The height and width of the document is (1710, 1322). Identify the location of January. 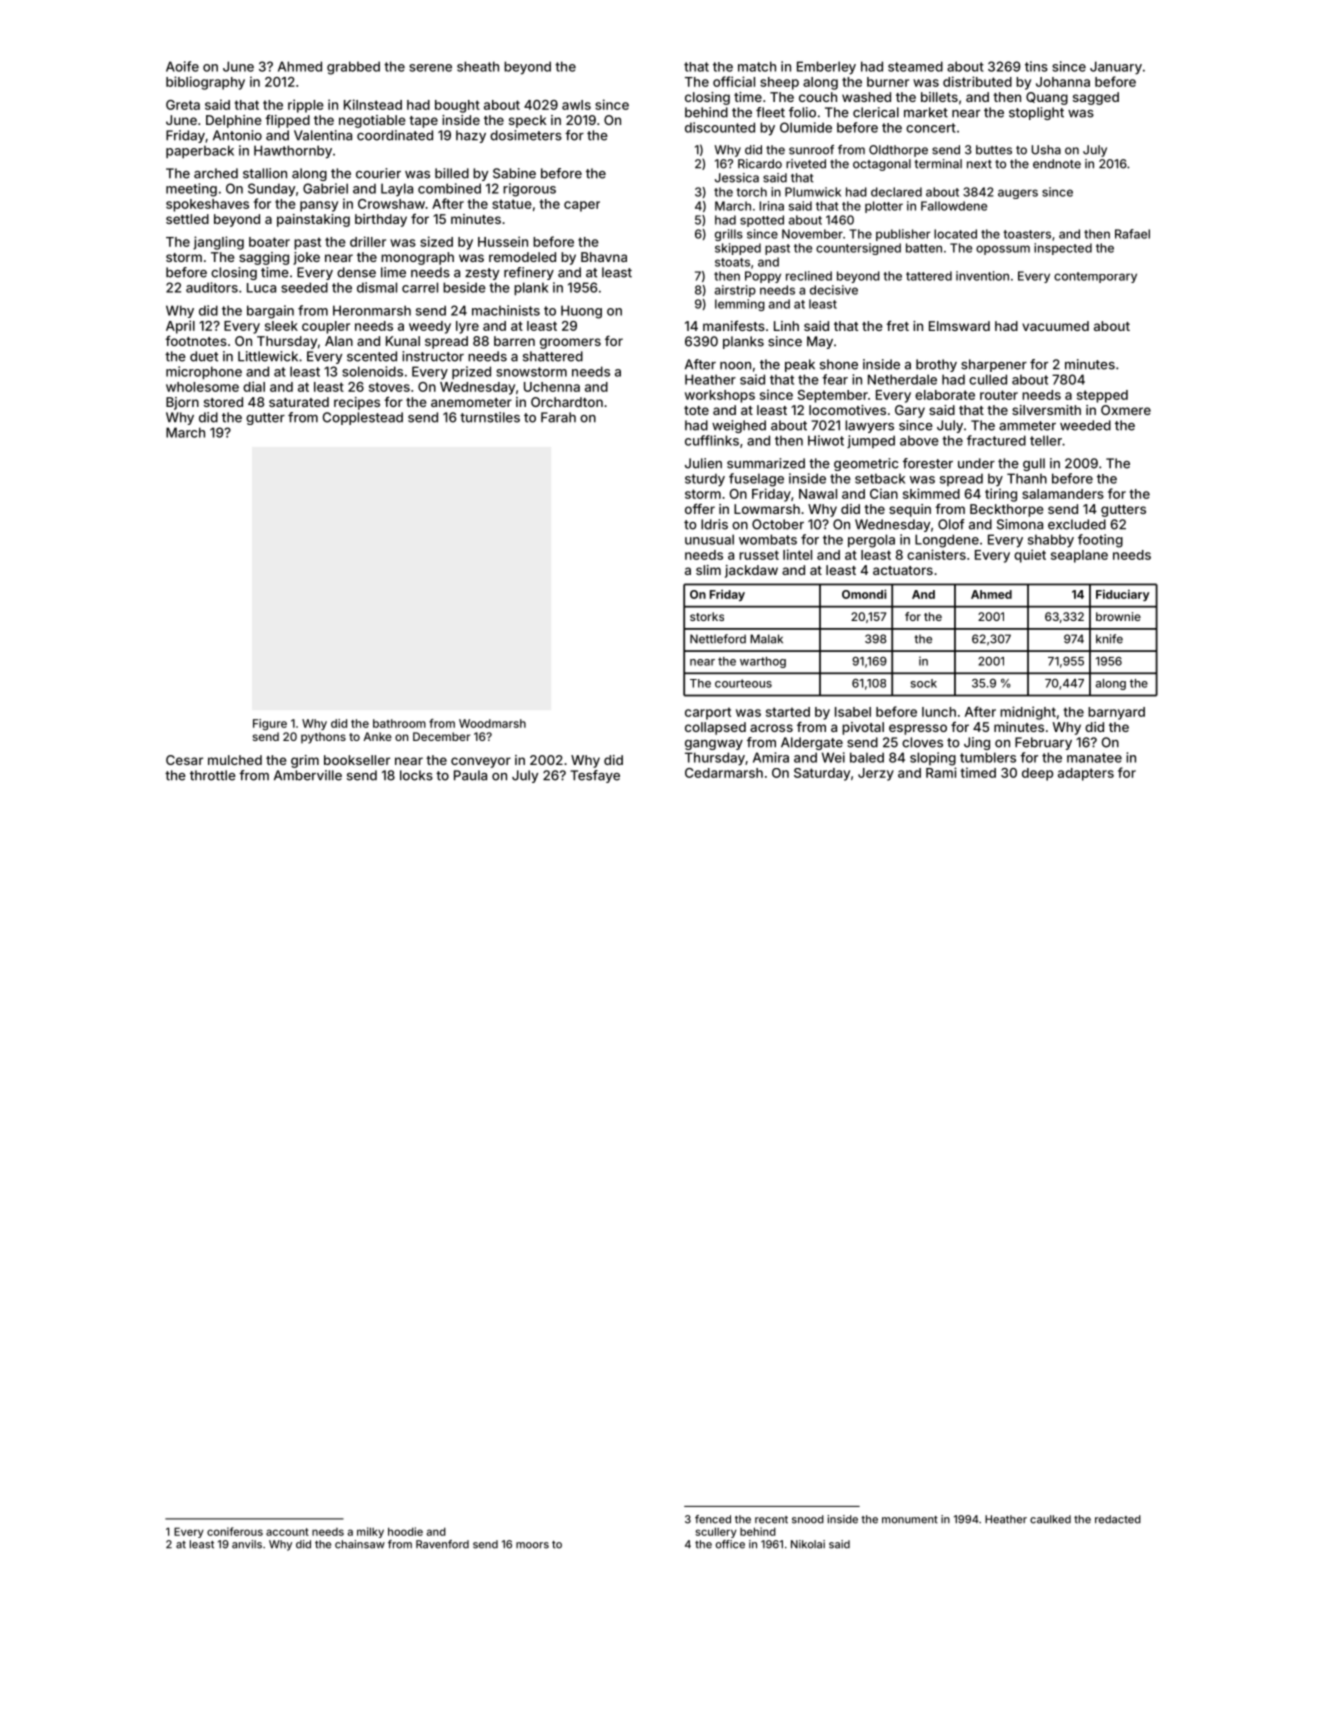
(1116, 68).
